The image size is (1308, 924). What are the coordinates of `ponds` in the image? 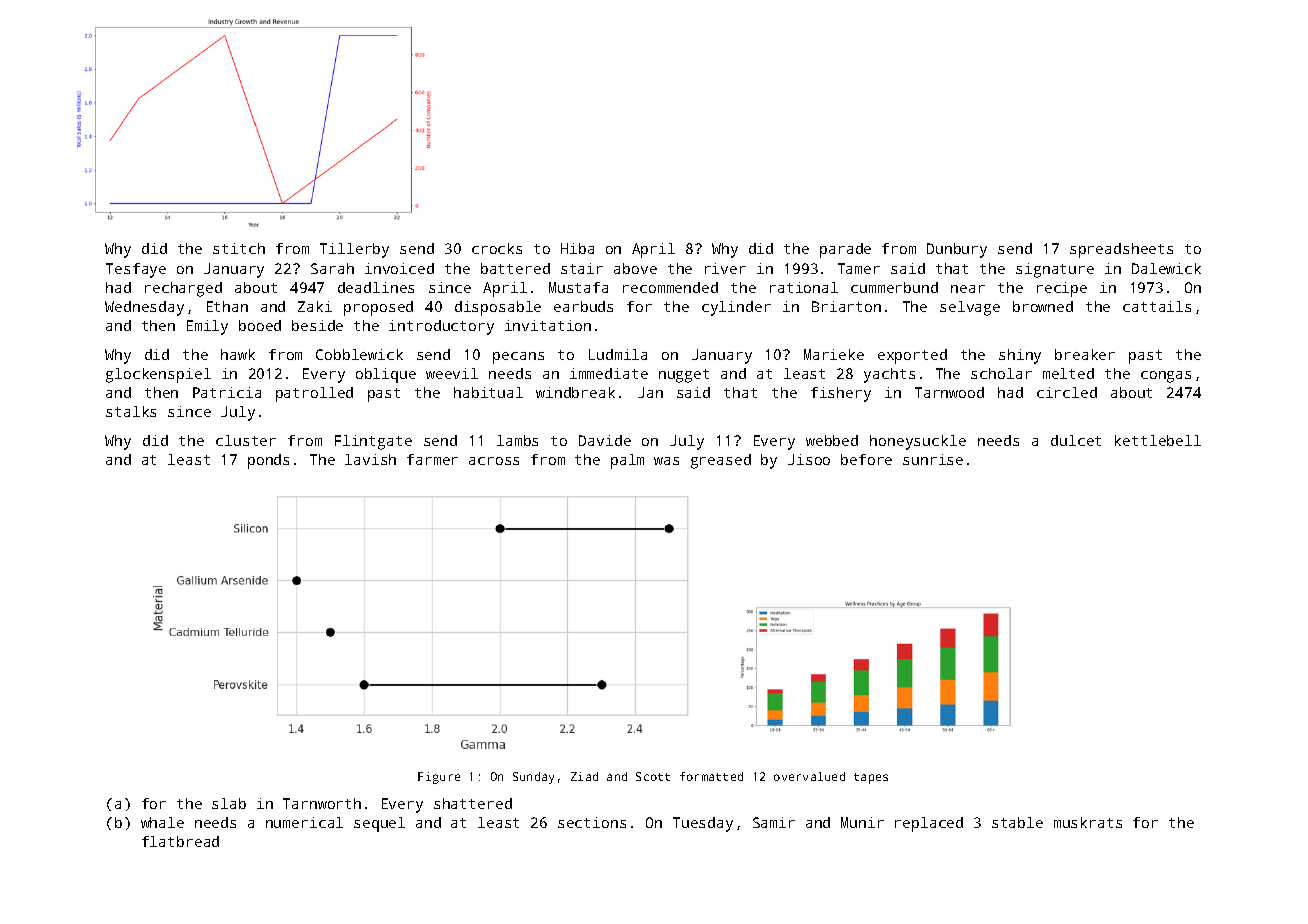 It's located at (268, 461).
